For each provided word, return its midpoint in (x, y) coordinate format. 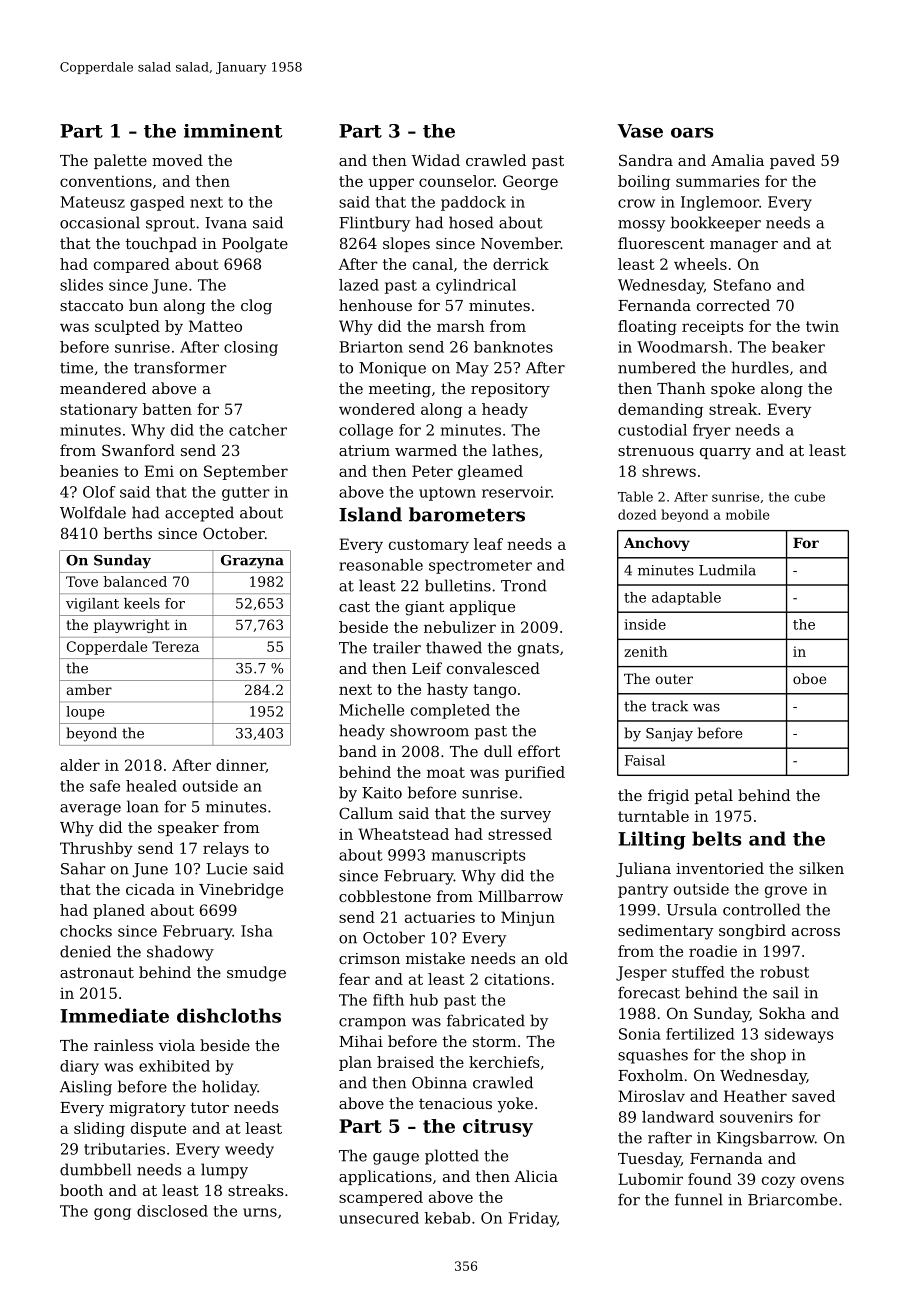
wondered (377, 409)
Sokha (782, 1013)
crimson (369, 958)
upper (391, 184)
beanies (89, 471)
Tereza (175, 646)
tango (494, 691)
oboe (809, 678)
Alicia (536, 1176)
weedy (249, 1150)
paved (792, 161)
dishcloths (229, 1015)
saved (813, 1096)
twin (822, 326)
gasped (157, 203)
